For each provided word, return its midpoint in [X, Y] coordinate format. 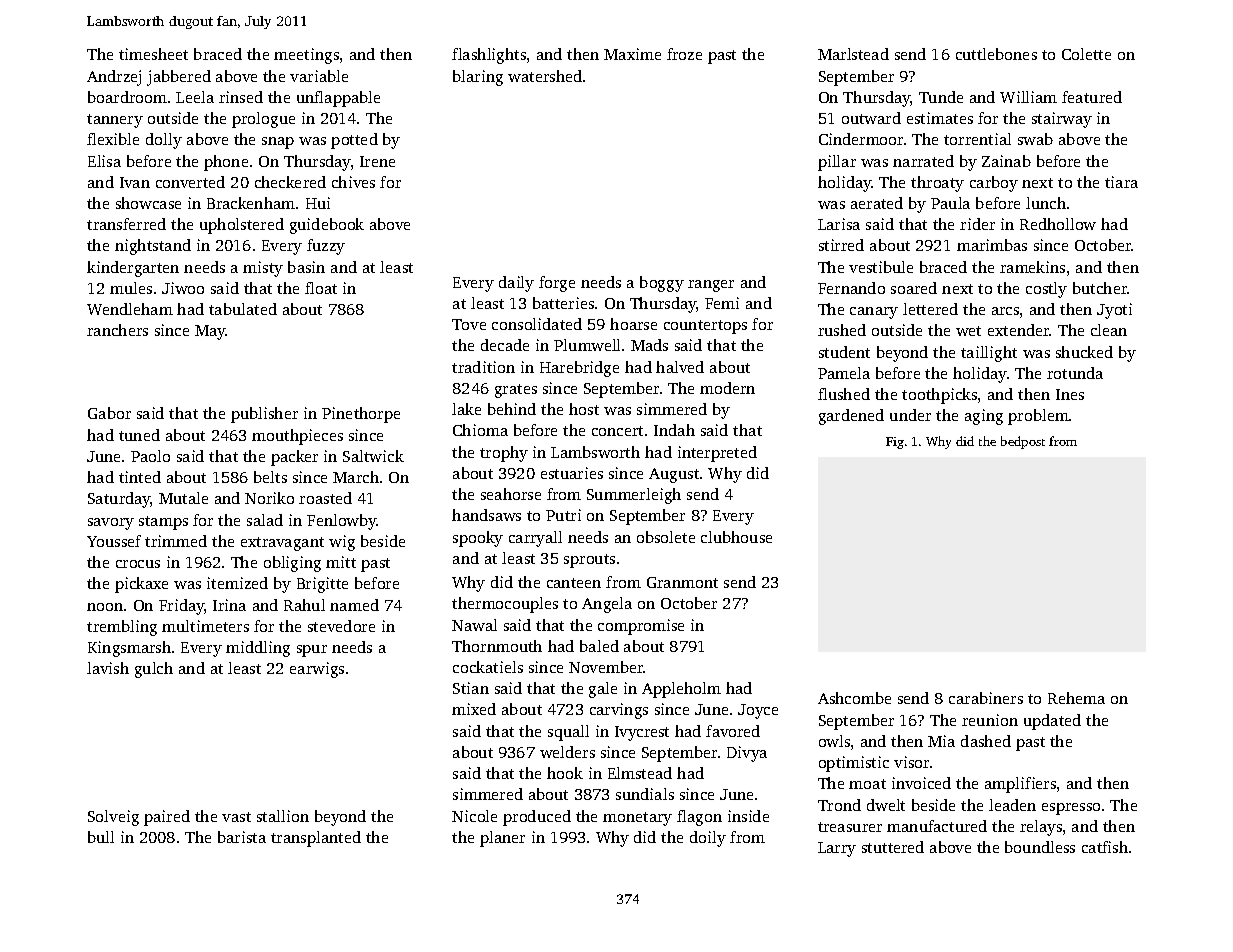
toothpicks [939, 396]
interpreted [717, 454]
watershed [545, 76]
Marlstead [853, 54]
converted [190, 182]
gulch [154, 670]
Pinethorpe [361, 415]
